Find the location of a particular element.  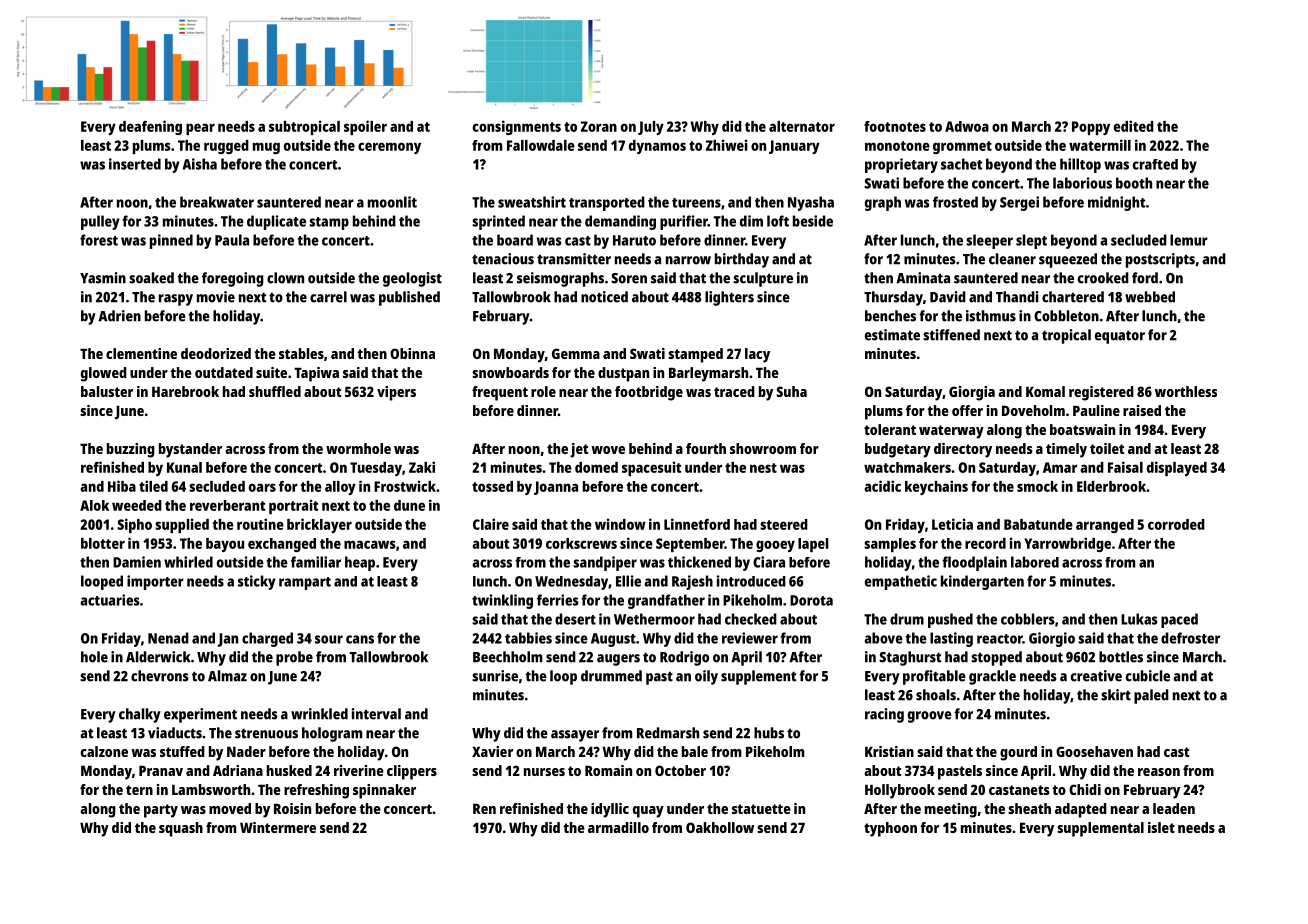

domed is located at coordinates (596, 467).
